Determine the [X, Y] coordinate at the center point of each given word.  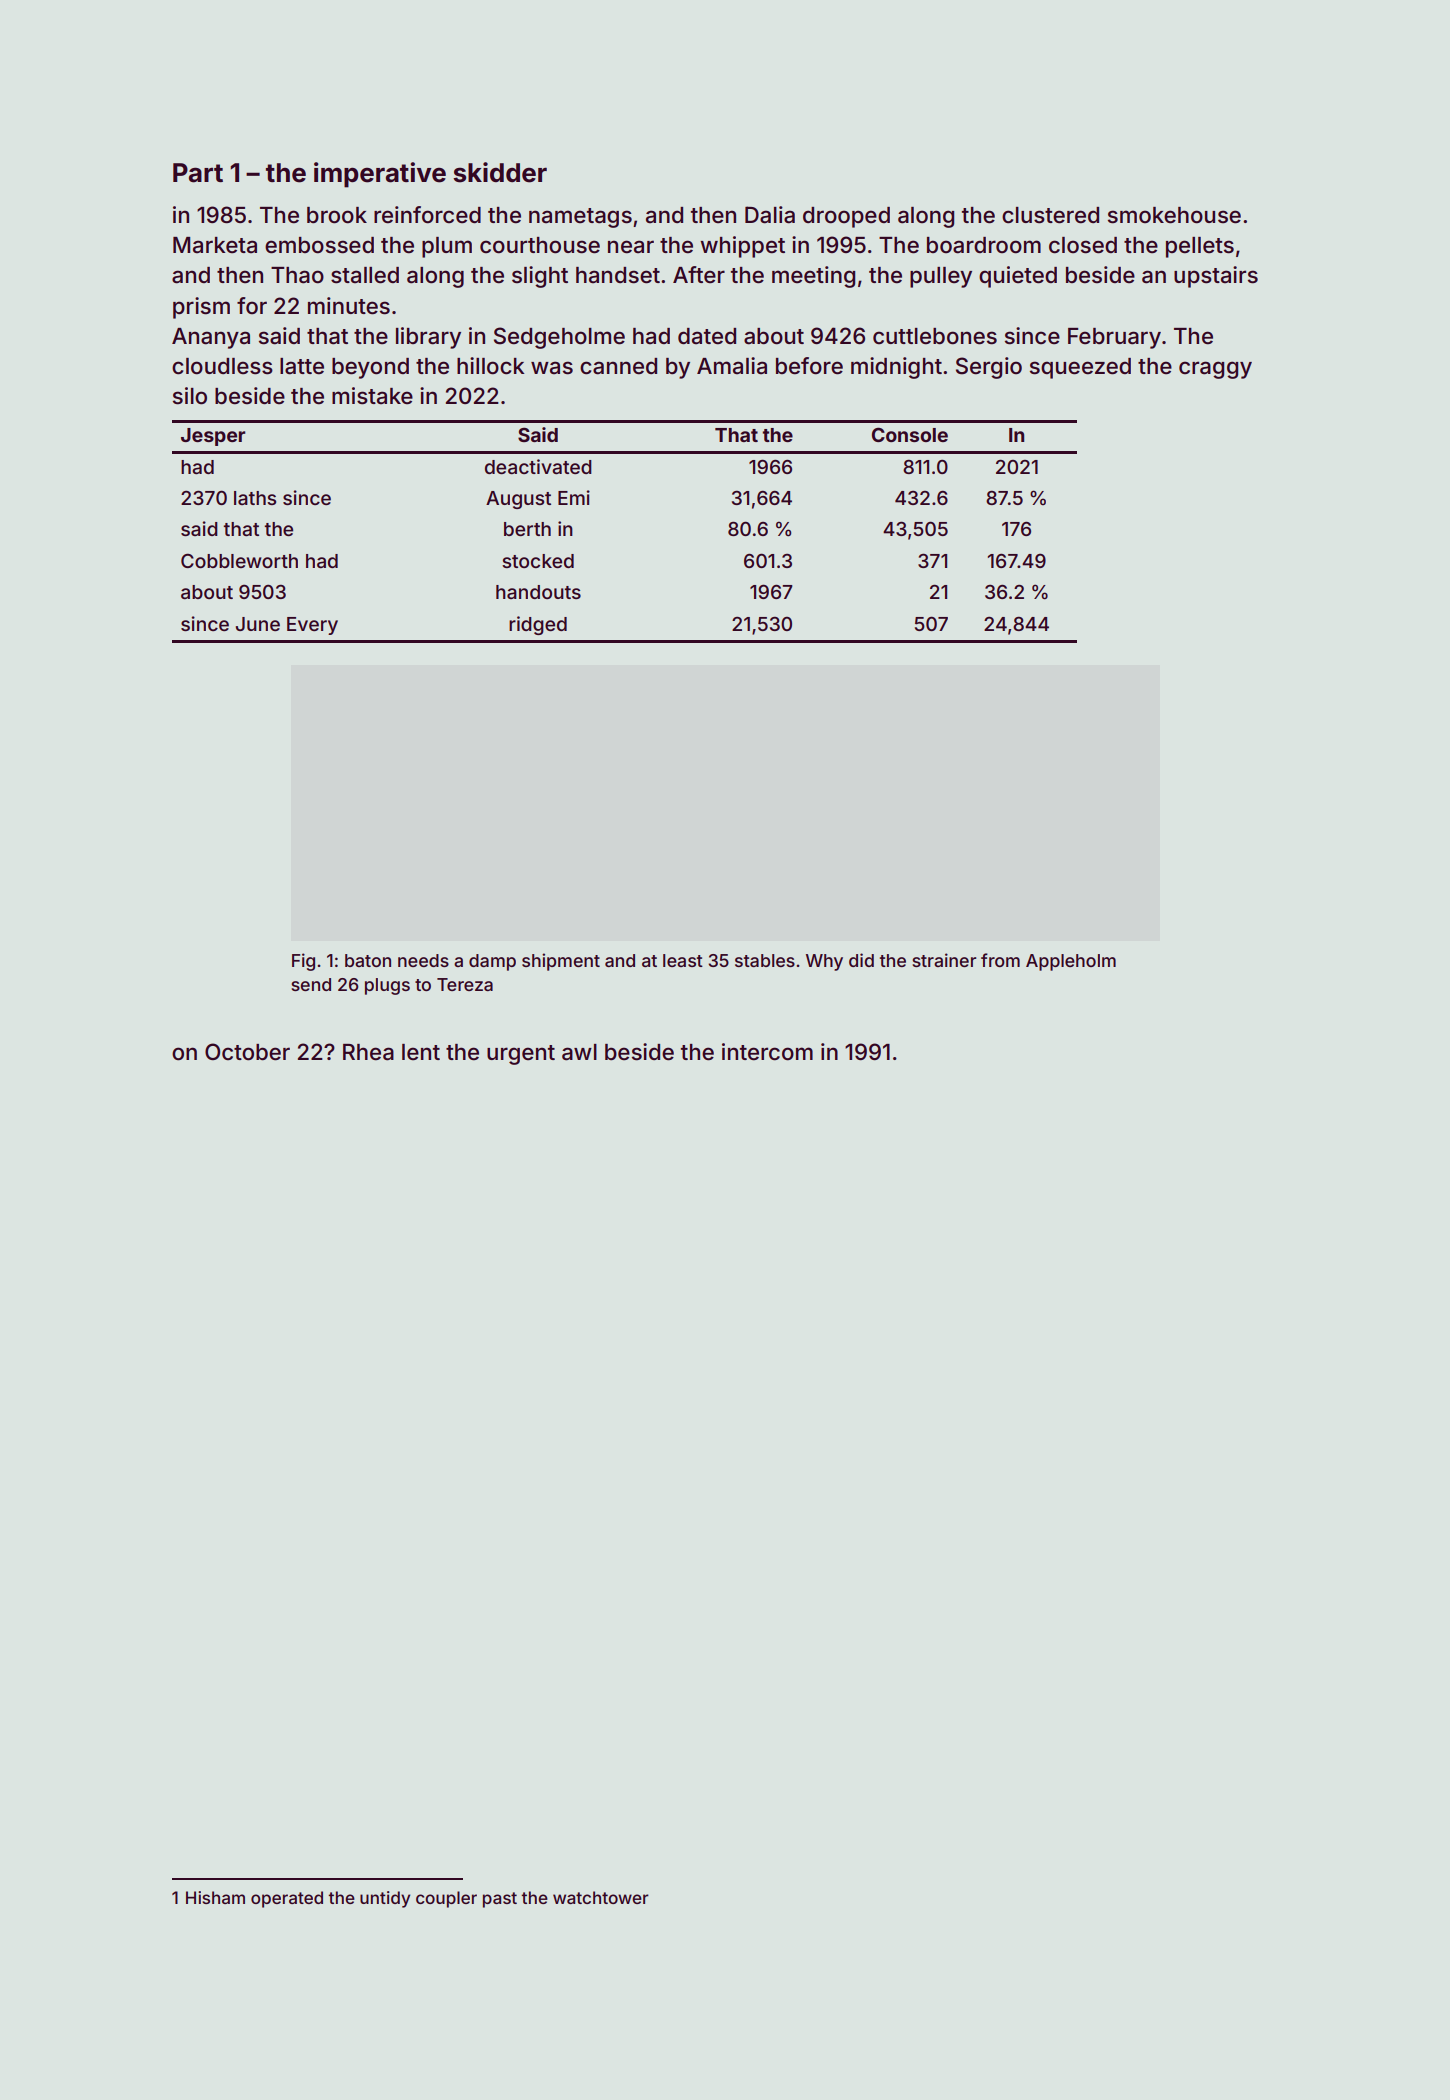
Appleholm [1071, 962]
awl [579, 1052]
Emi [574, 497]
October [247, 1052]
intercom [767, 1052]
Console [910, 434]
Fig [303, 962]
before [809, 366]
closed [1083, 245]
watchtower [601, 1897]
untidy [385, 1899]
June [258, 624]
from [1000, 960]
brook [337, 215]
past [500, 1900]
